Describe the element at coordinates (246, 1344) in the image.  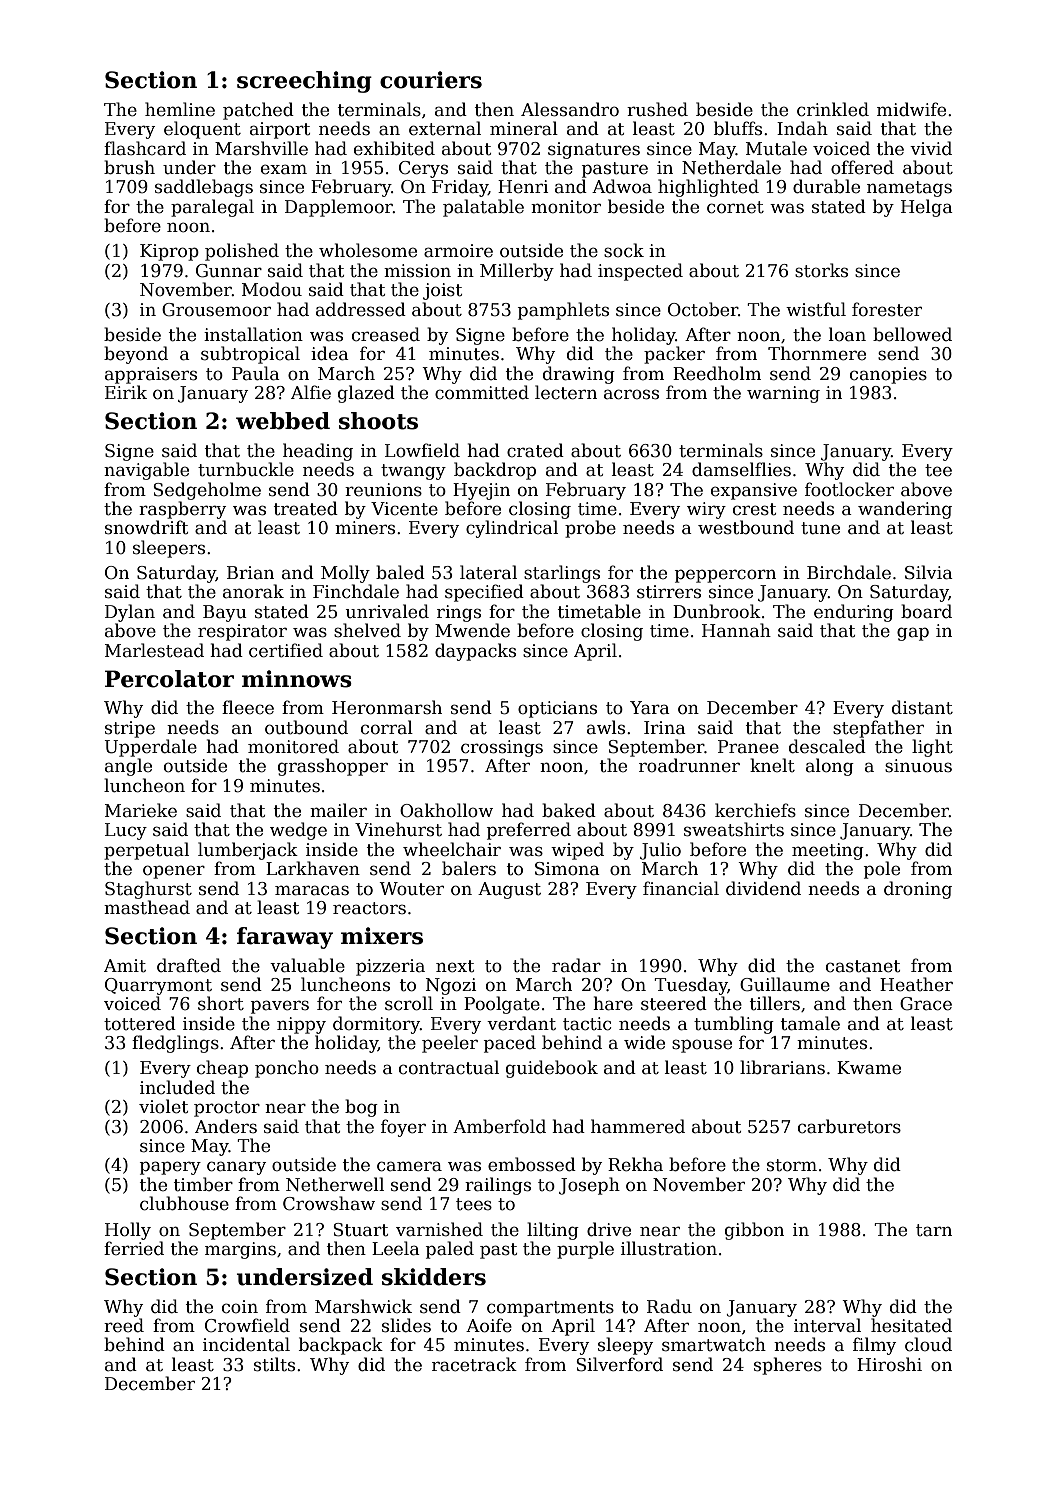
I see `incidental` at that location.
